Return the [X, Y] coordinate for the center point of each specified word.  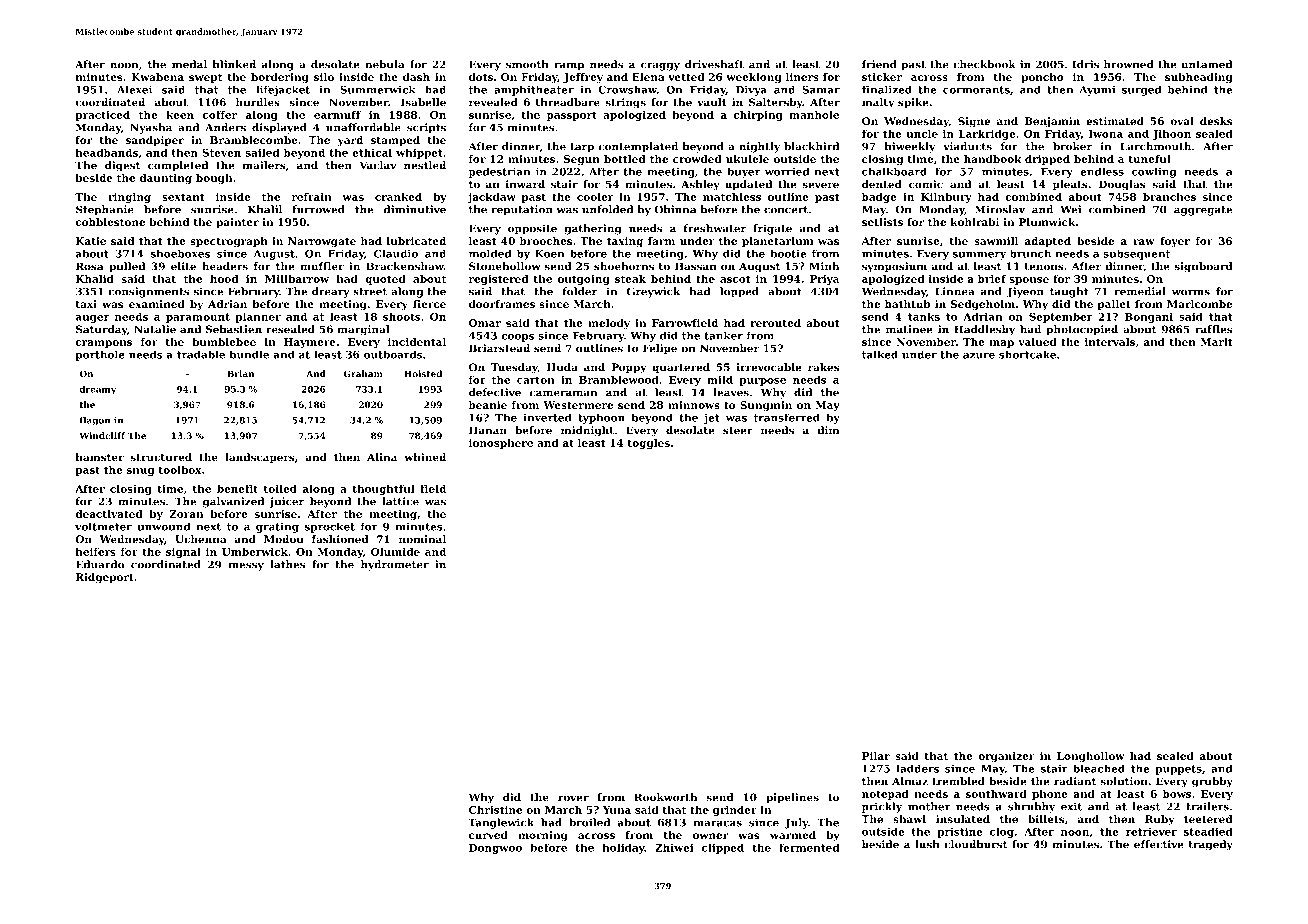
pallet [1114, 305]
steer [738, 431]
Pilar [876, 756]
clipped [723, 848]
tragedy [1211, 845]
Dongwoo [495, 849]
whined [425, 457]
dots [481, 77]
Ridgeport [105, 578]
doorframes [502, 304]
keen [180, 115]
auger [92, 319]
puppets [1178, 770]
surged [1141, 90]
